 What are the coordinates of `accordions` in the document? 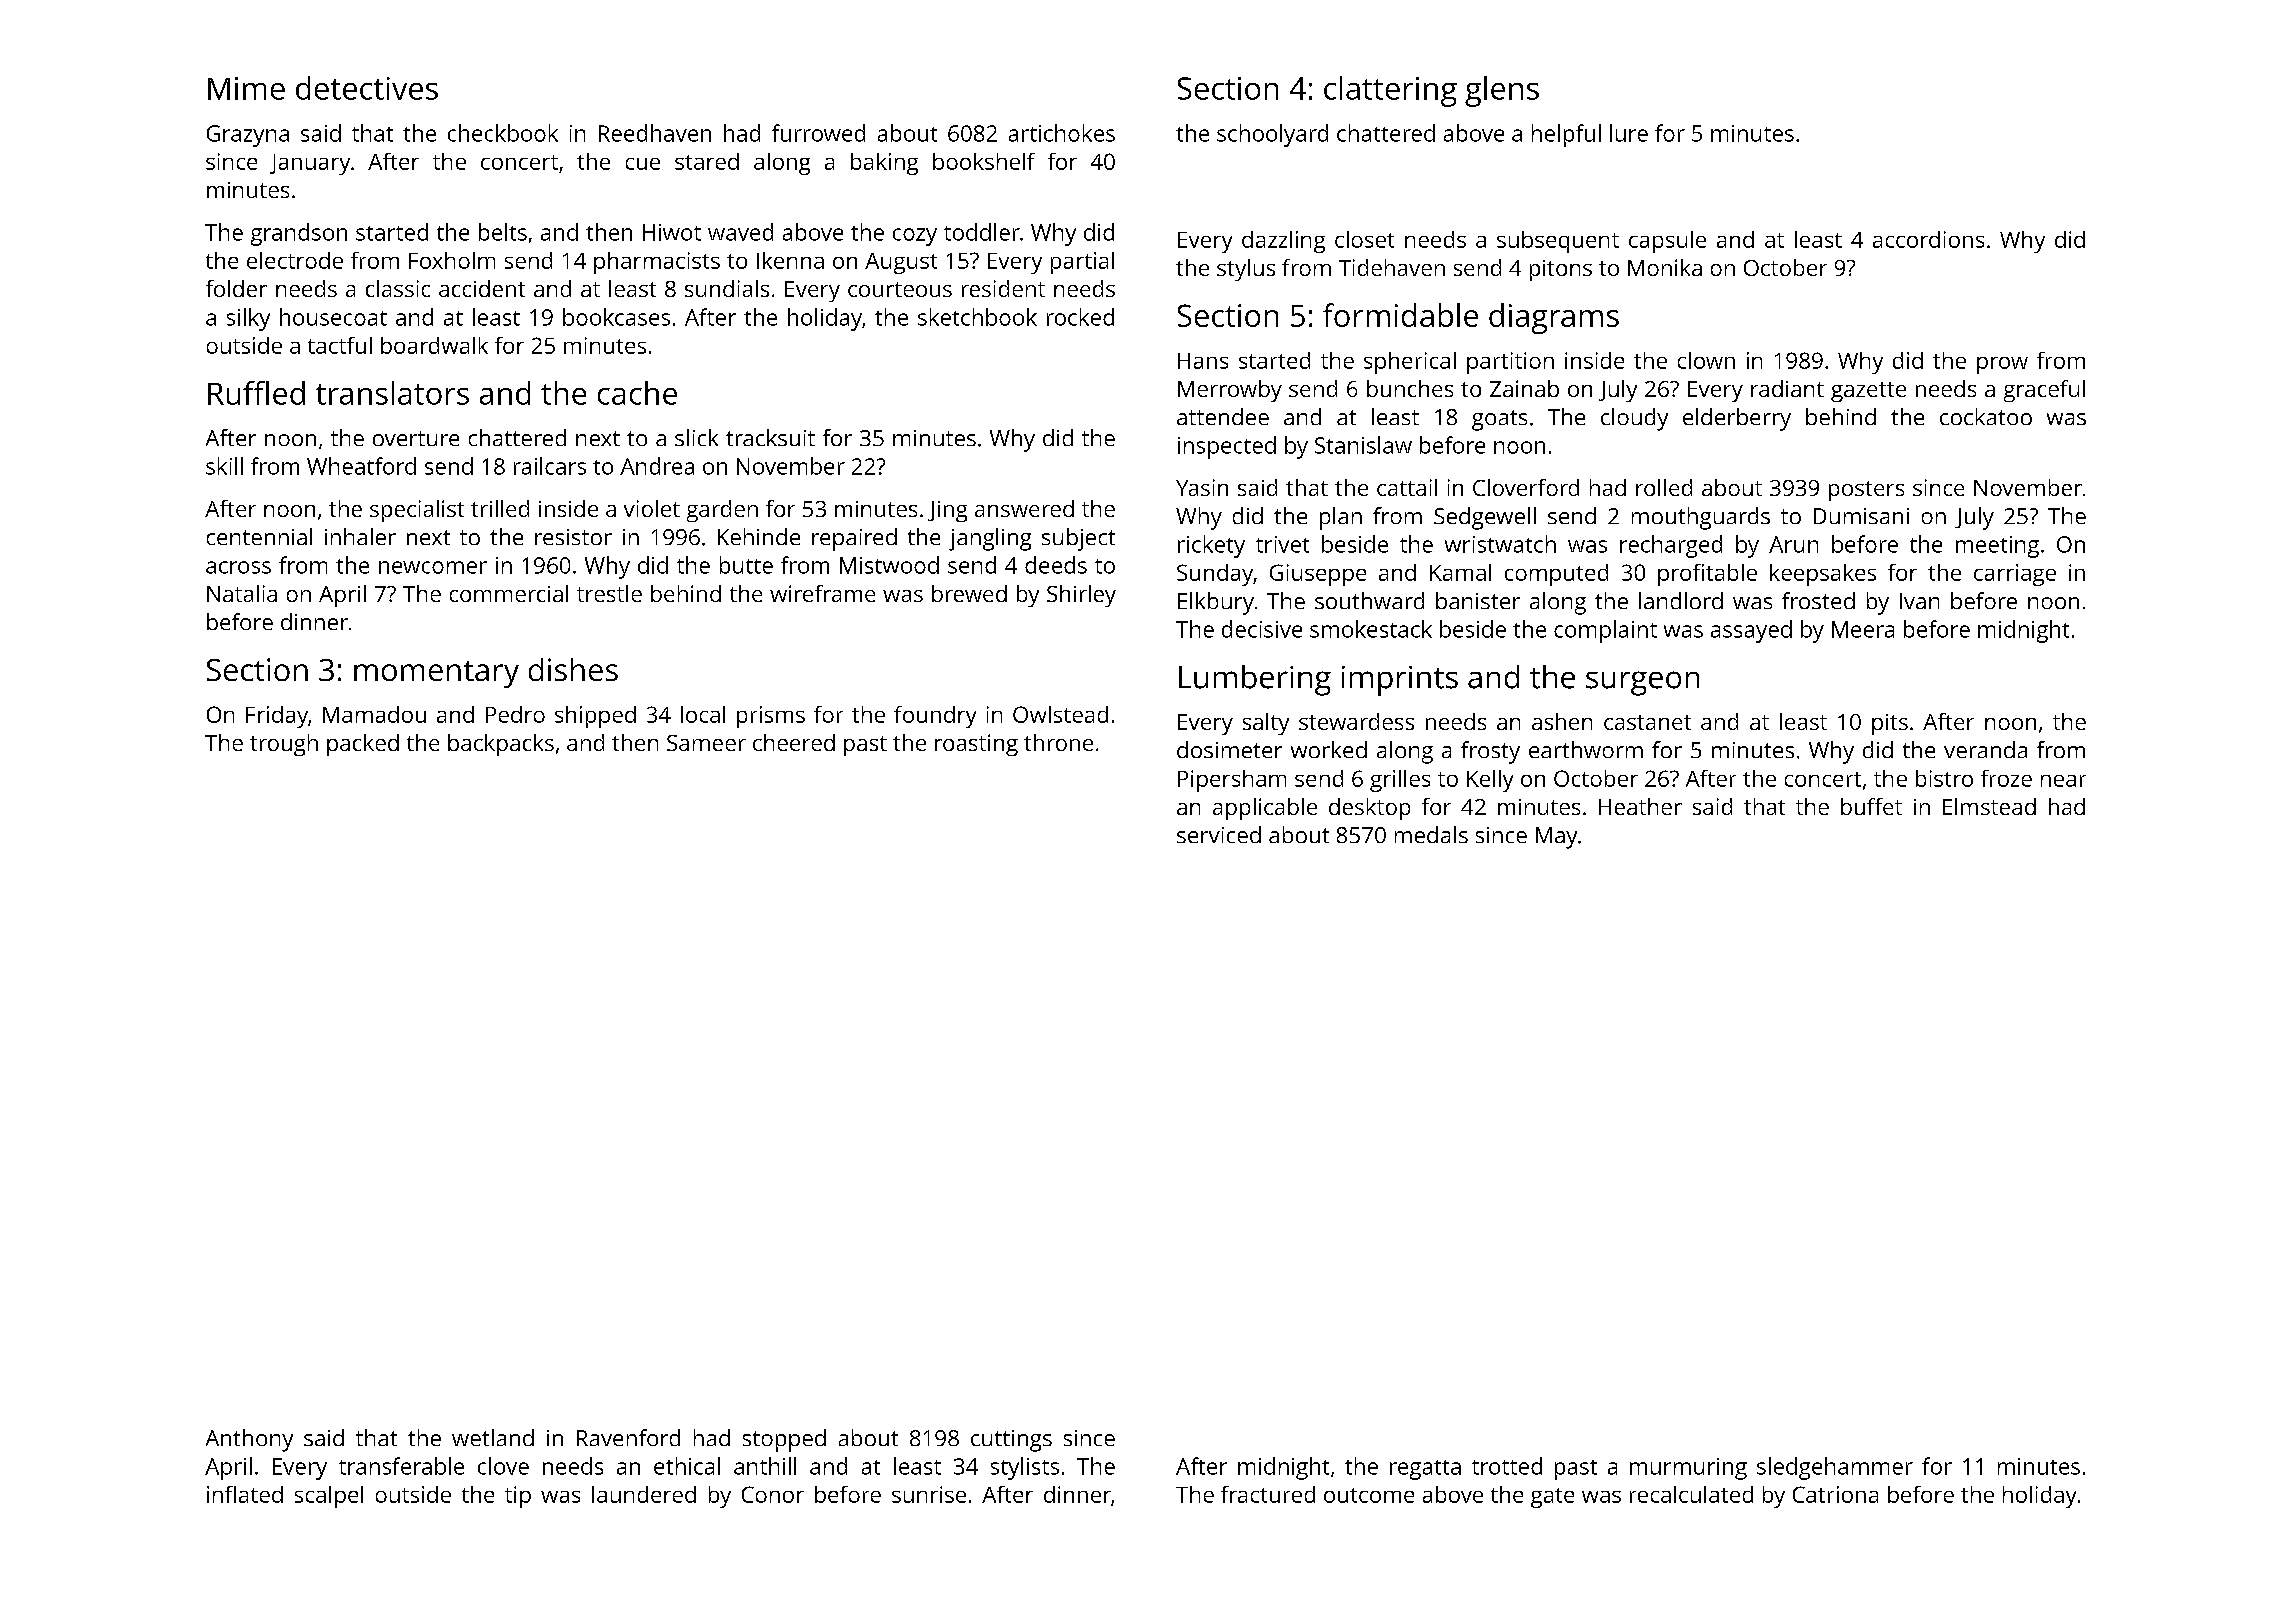 It's located at (1928, 239).
